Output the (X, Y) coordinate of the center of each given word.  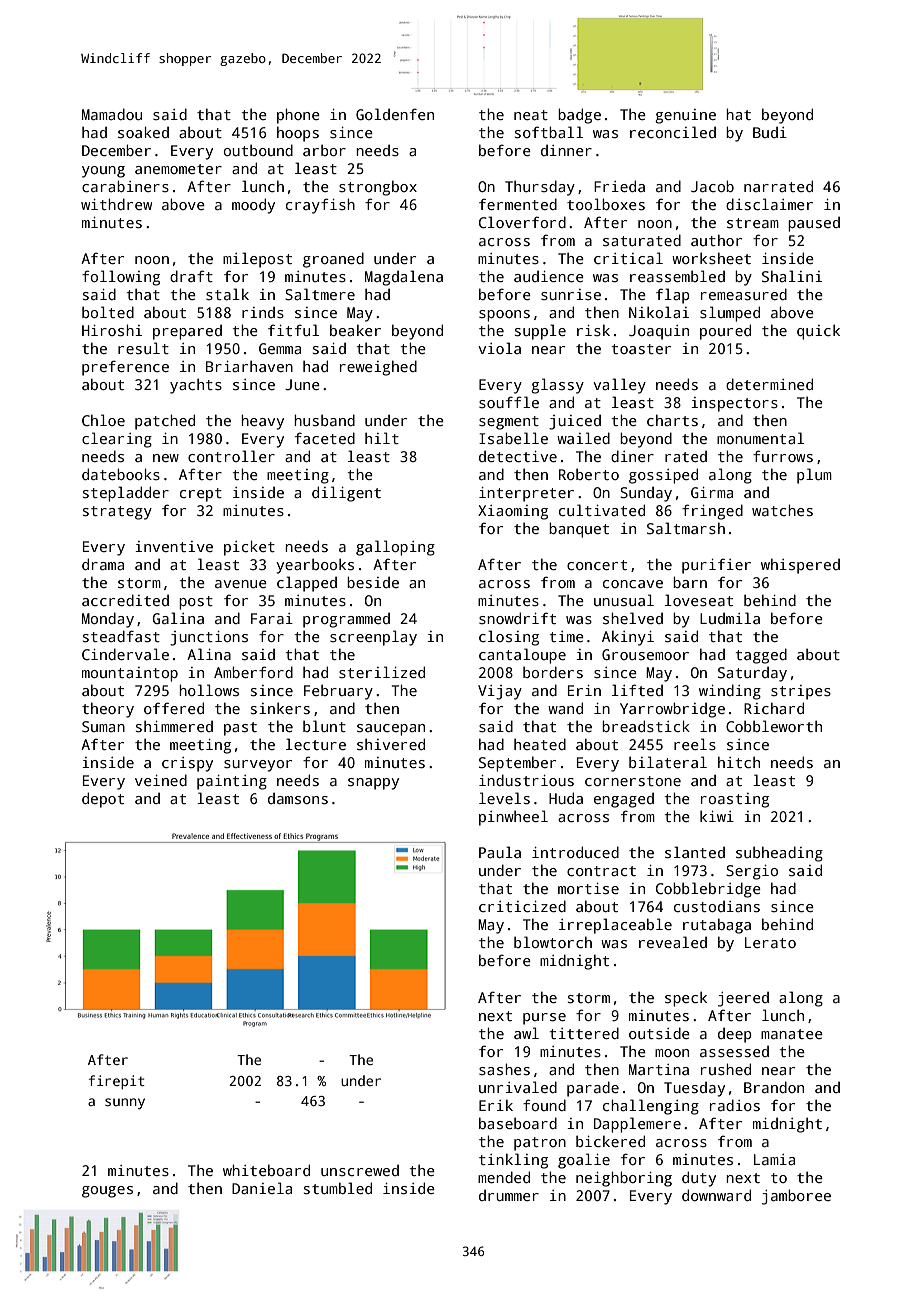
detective (518, 456)
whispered (800, 566)
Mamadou (112, 114)
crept (201, 495)
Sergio (752, 872)
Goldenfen (395, 114)
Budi (770, 132)
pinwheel (513, 818)
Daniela (262, 1188)
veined (161, 780)
